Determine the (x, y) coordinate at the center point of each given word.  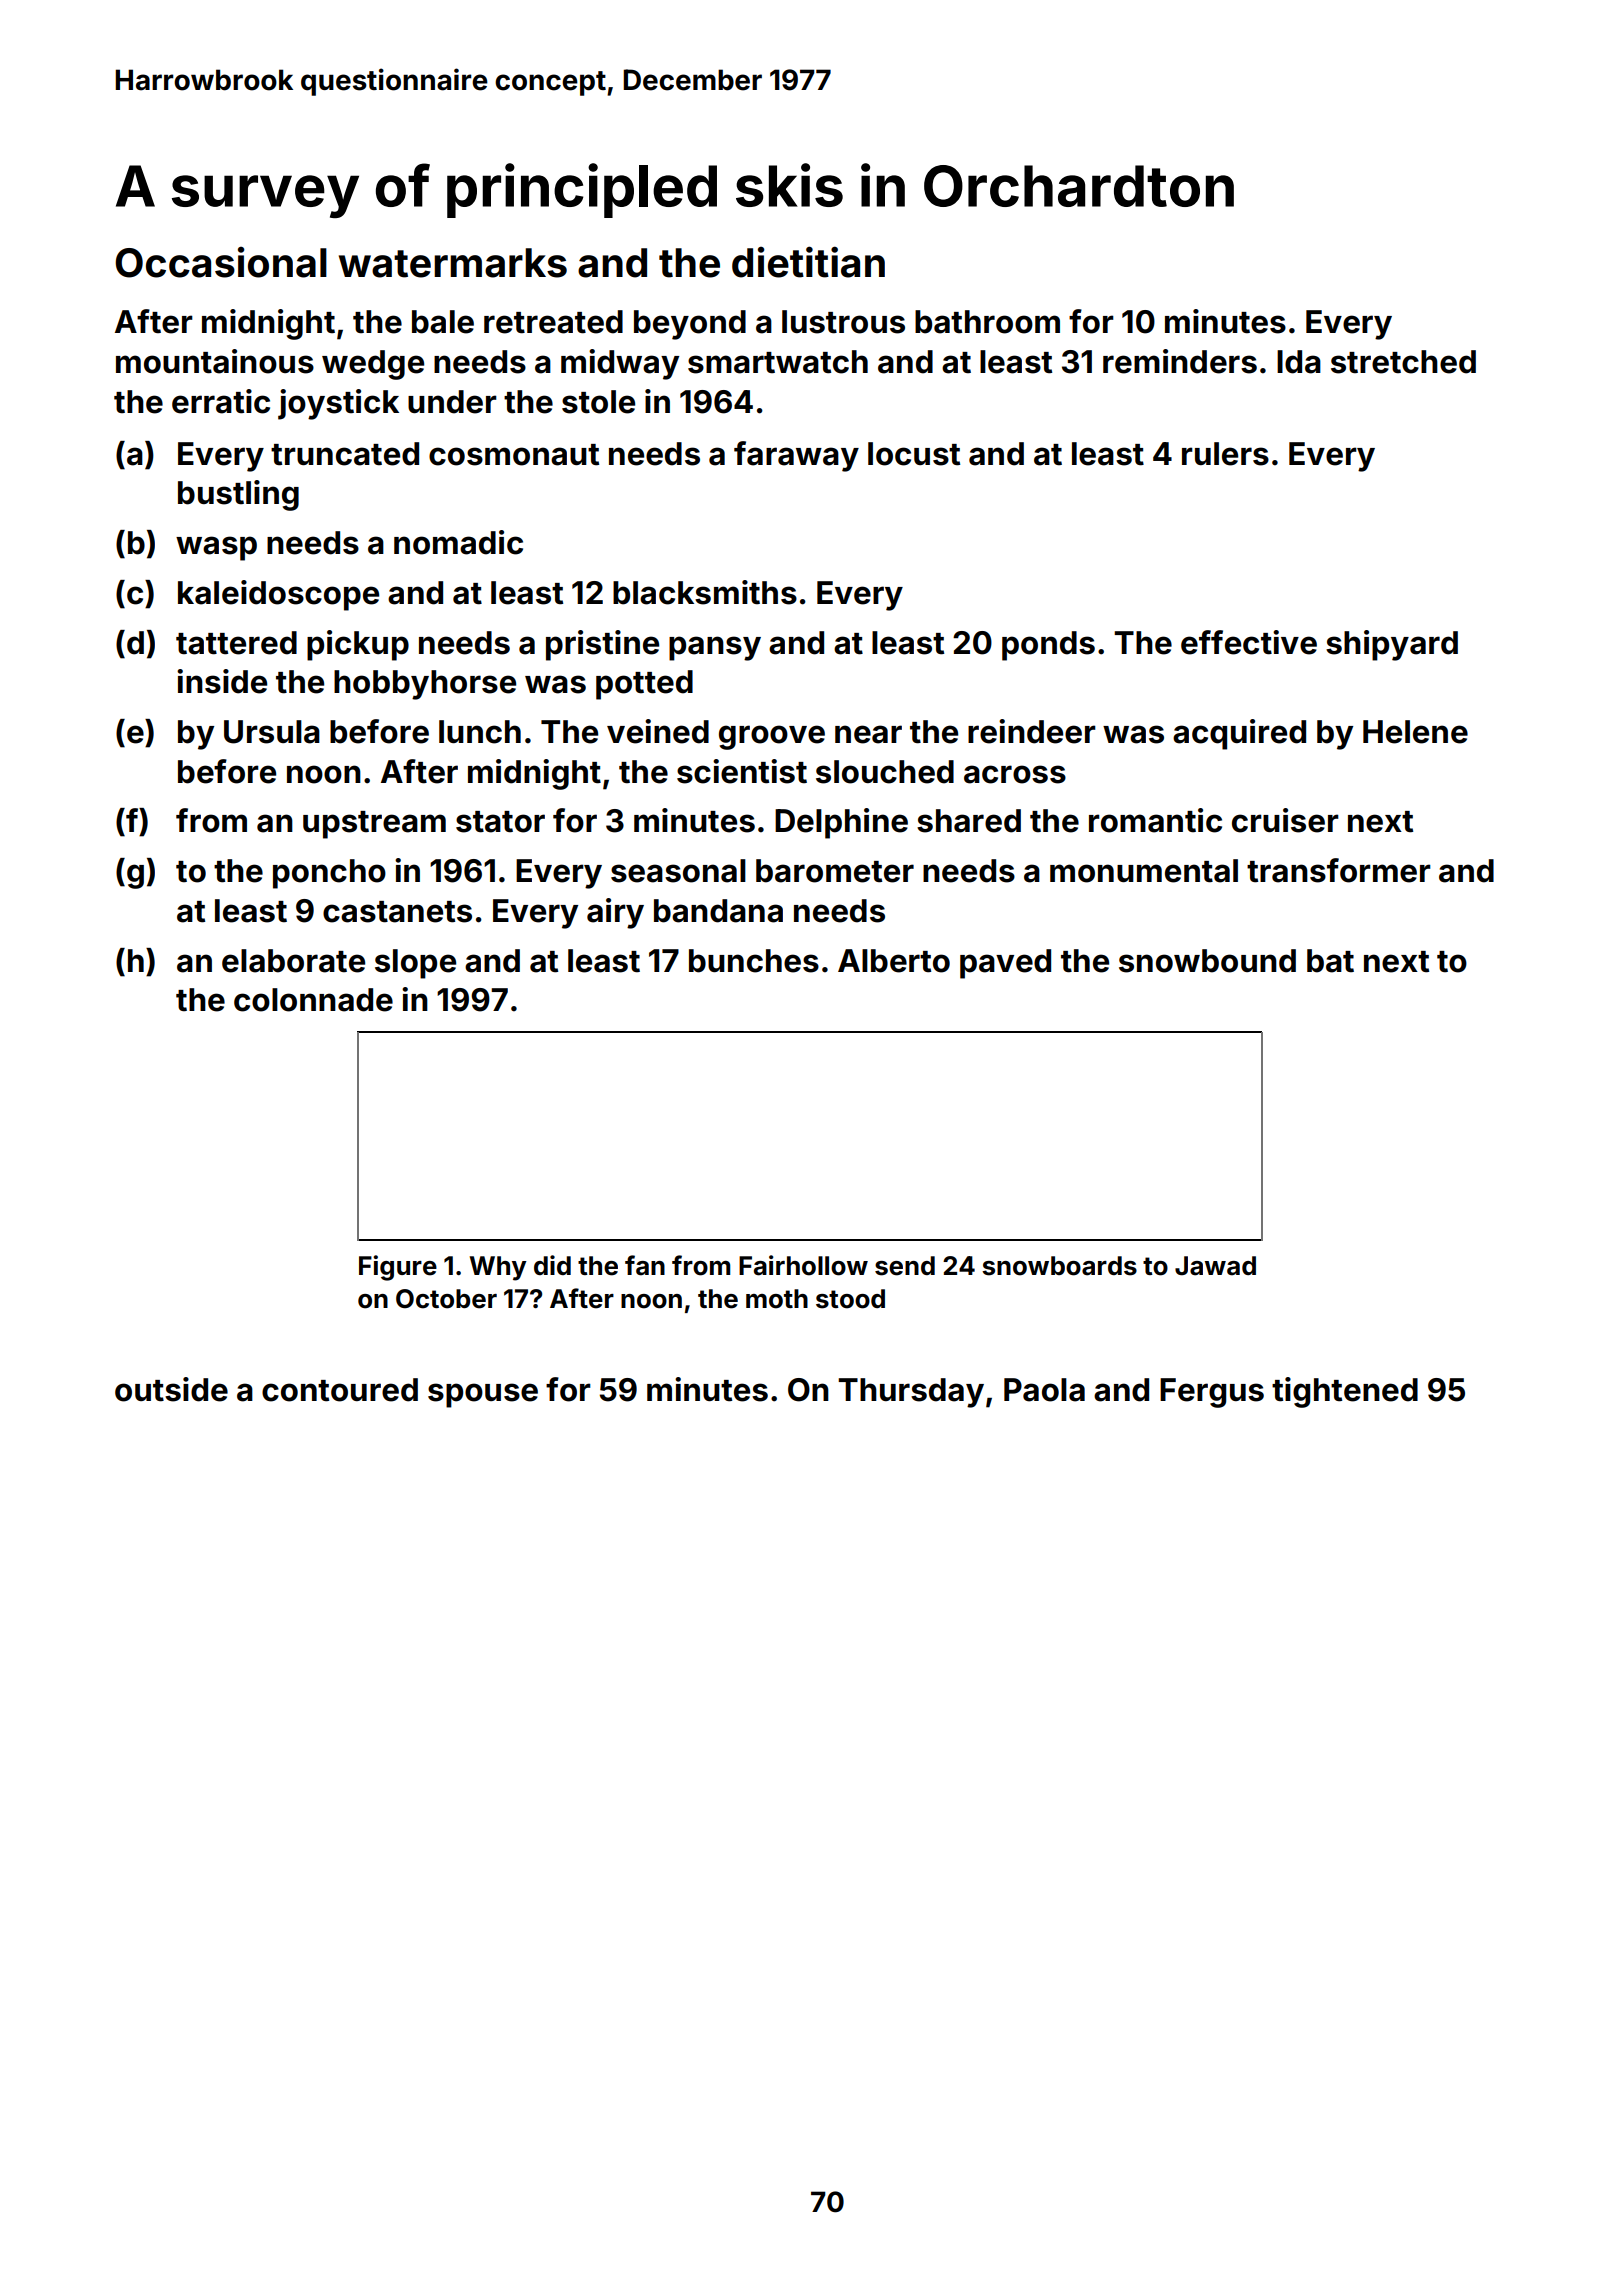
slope (415, 964)
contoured (340, 1390)
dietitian (808, 262)
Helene (1415, 732)
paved (1005, 964)
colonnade (313, 1000)
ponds (1048, 646)
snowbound (1207, 961)
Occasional (221, 262)
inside (222, 681)
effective (1249, 642)
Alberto (894, 961)
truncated (345, 454)
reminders (1180, 361)
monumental (1144, 871)
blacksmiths (705, 592)
